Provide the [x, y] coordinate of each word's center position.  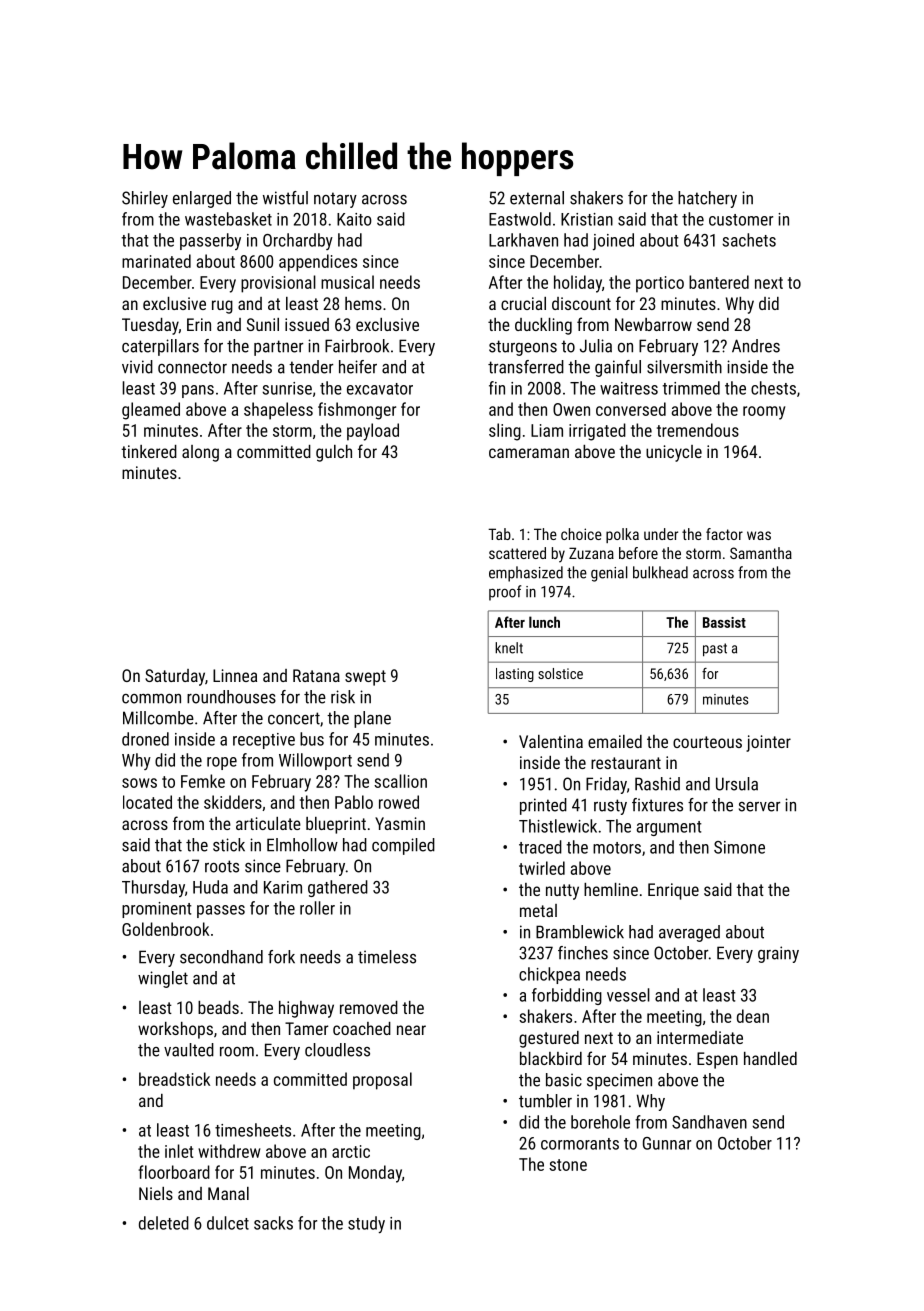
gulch [334, 453]
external [537, 198]
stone [568, 1165]
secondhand [221, 957]
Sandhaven [709, 1122]
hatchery [707, 199]
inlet [179, 1151]
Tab [499, 534]
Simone [739, 847]
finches [583, 953]
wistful [285, 198]
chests [773, 388]
